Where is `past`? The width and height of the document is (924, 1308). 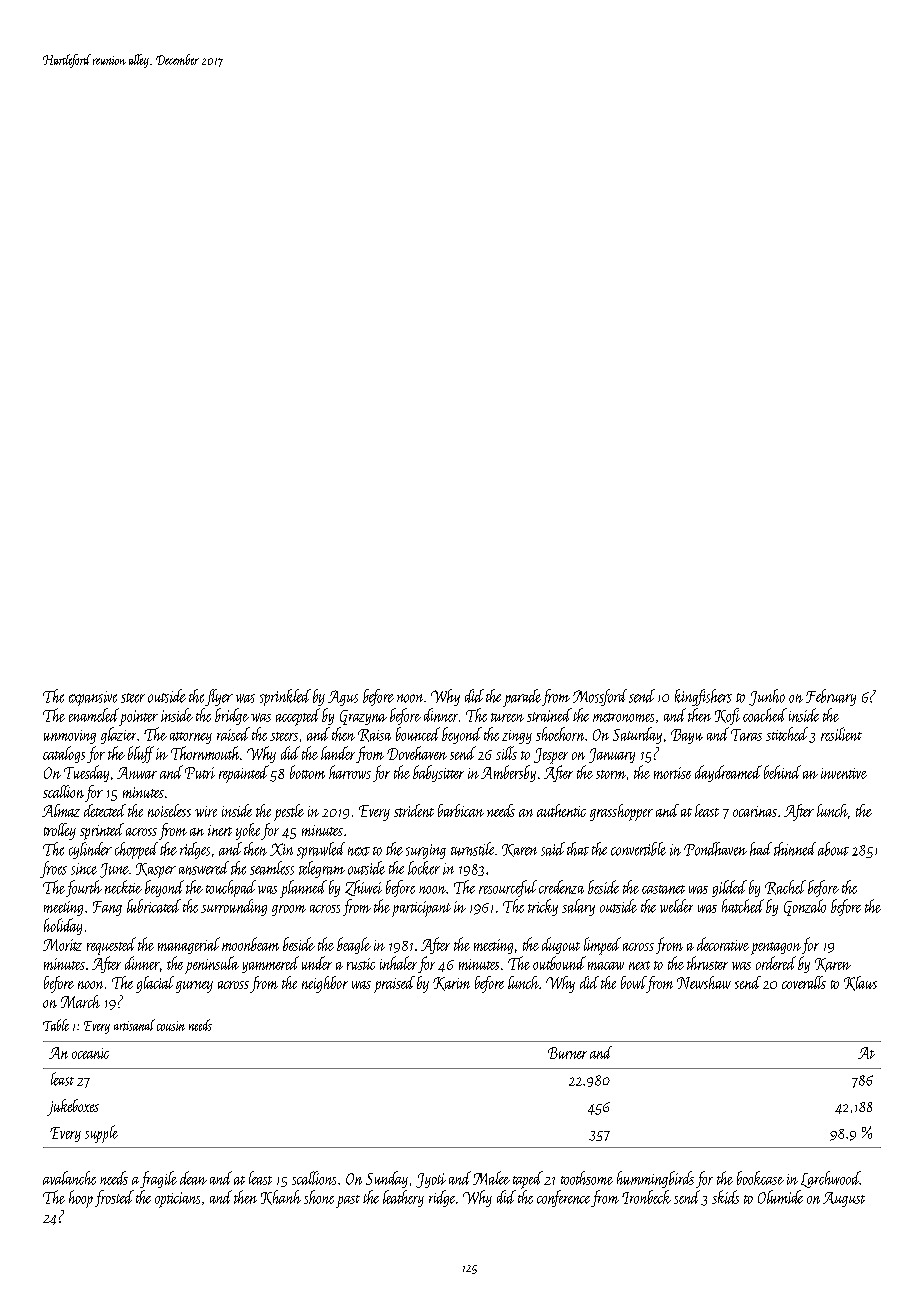 past is located at coordinates (348, 1201).
